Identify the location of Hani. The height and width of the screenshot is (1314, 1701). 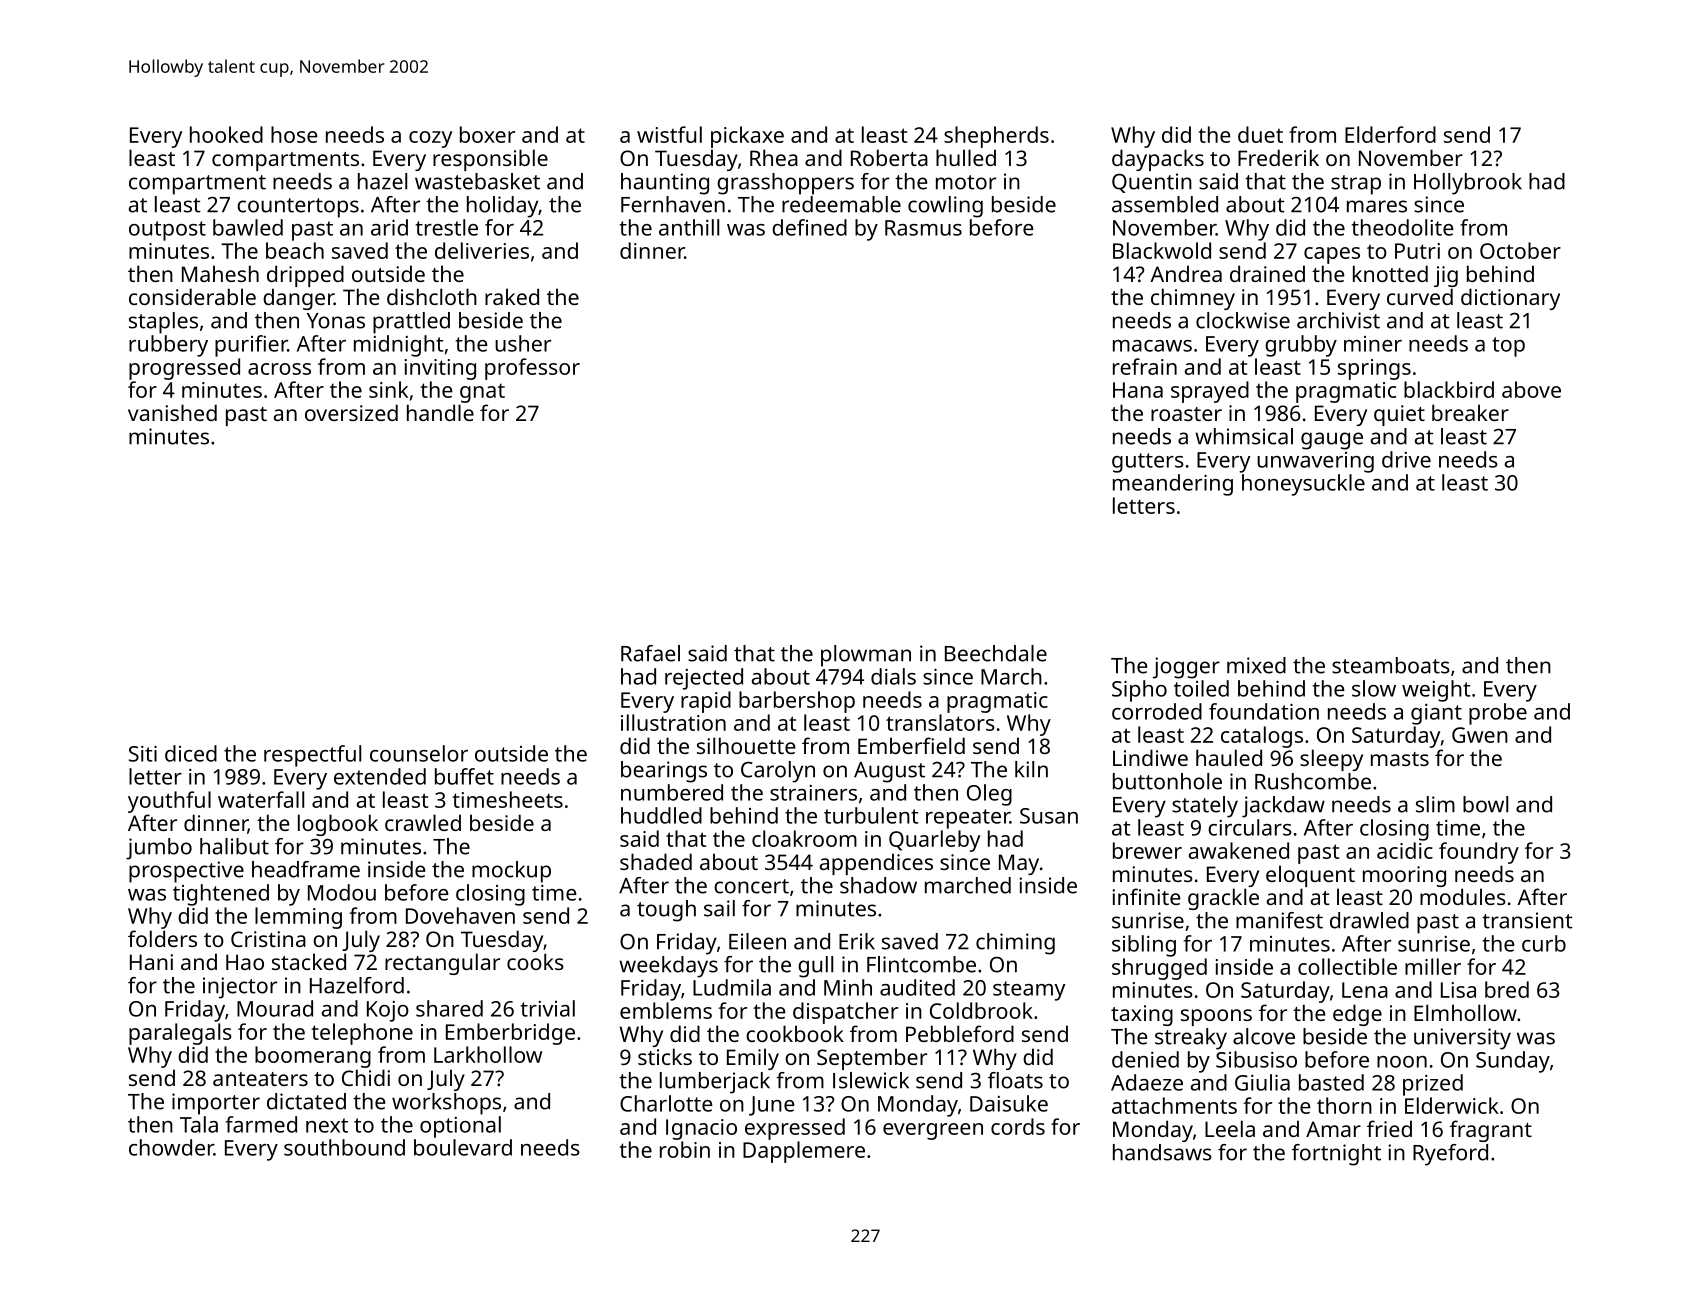
(151, 962).
